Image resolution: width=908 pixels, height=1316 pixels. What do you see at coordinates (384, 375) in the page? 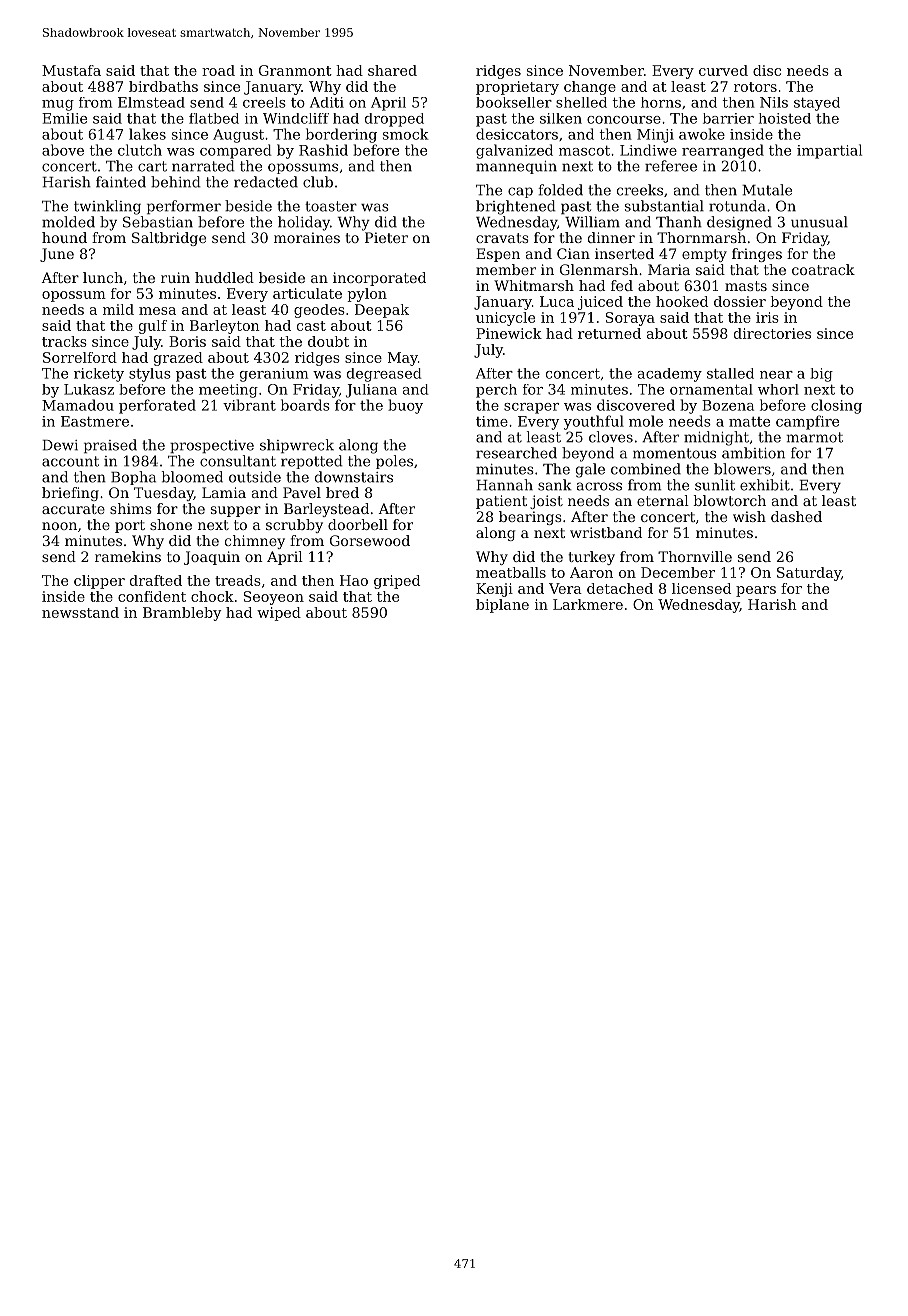
I see `degreased` at bounding box center [384, 375].
